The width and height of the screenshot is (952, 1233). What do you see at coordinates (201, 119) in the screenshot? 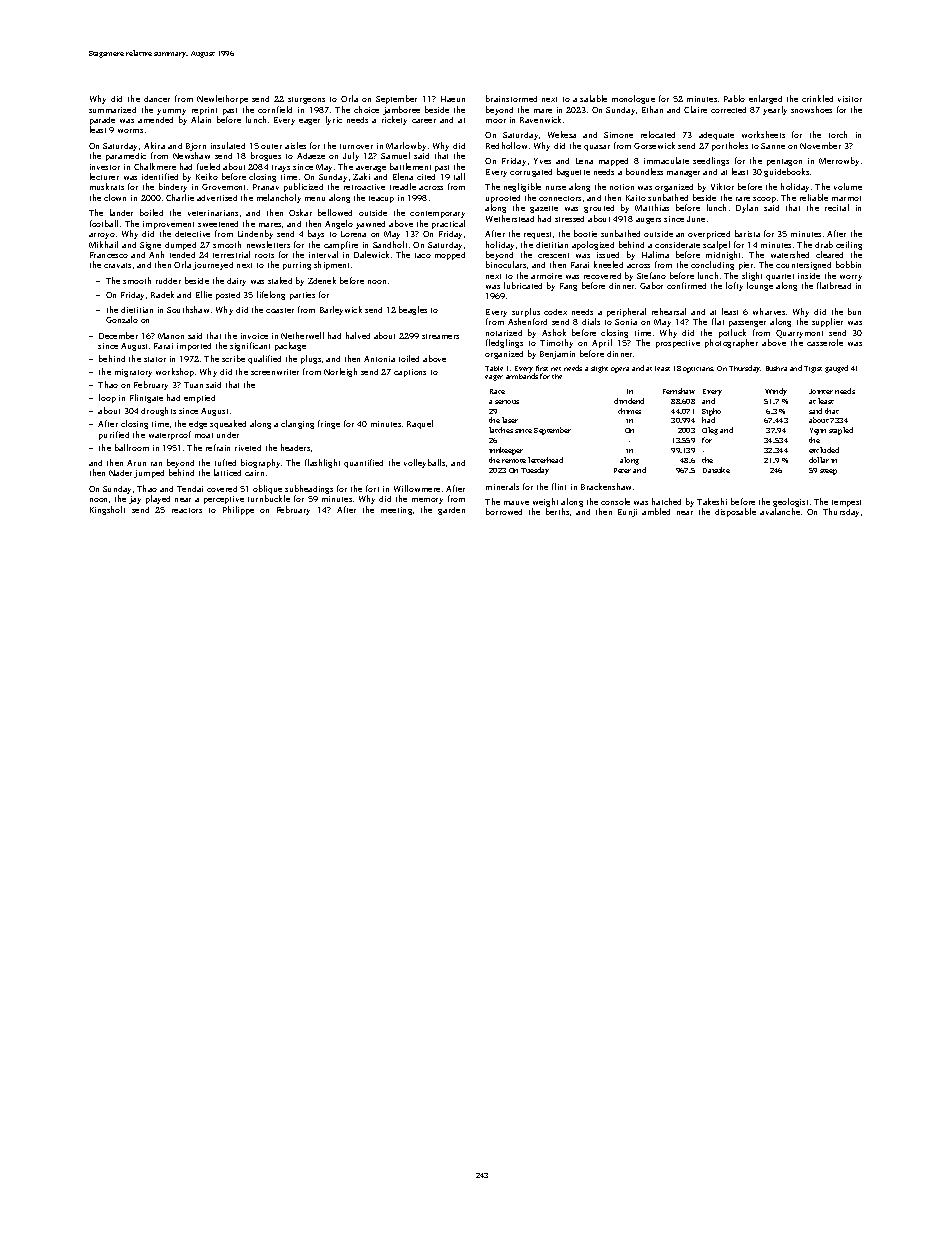
I see `Alain` at bounding box center [201, 119].
